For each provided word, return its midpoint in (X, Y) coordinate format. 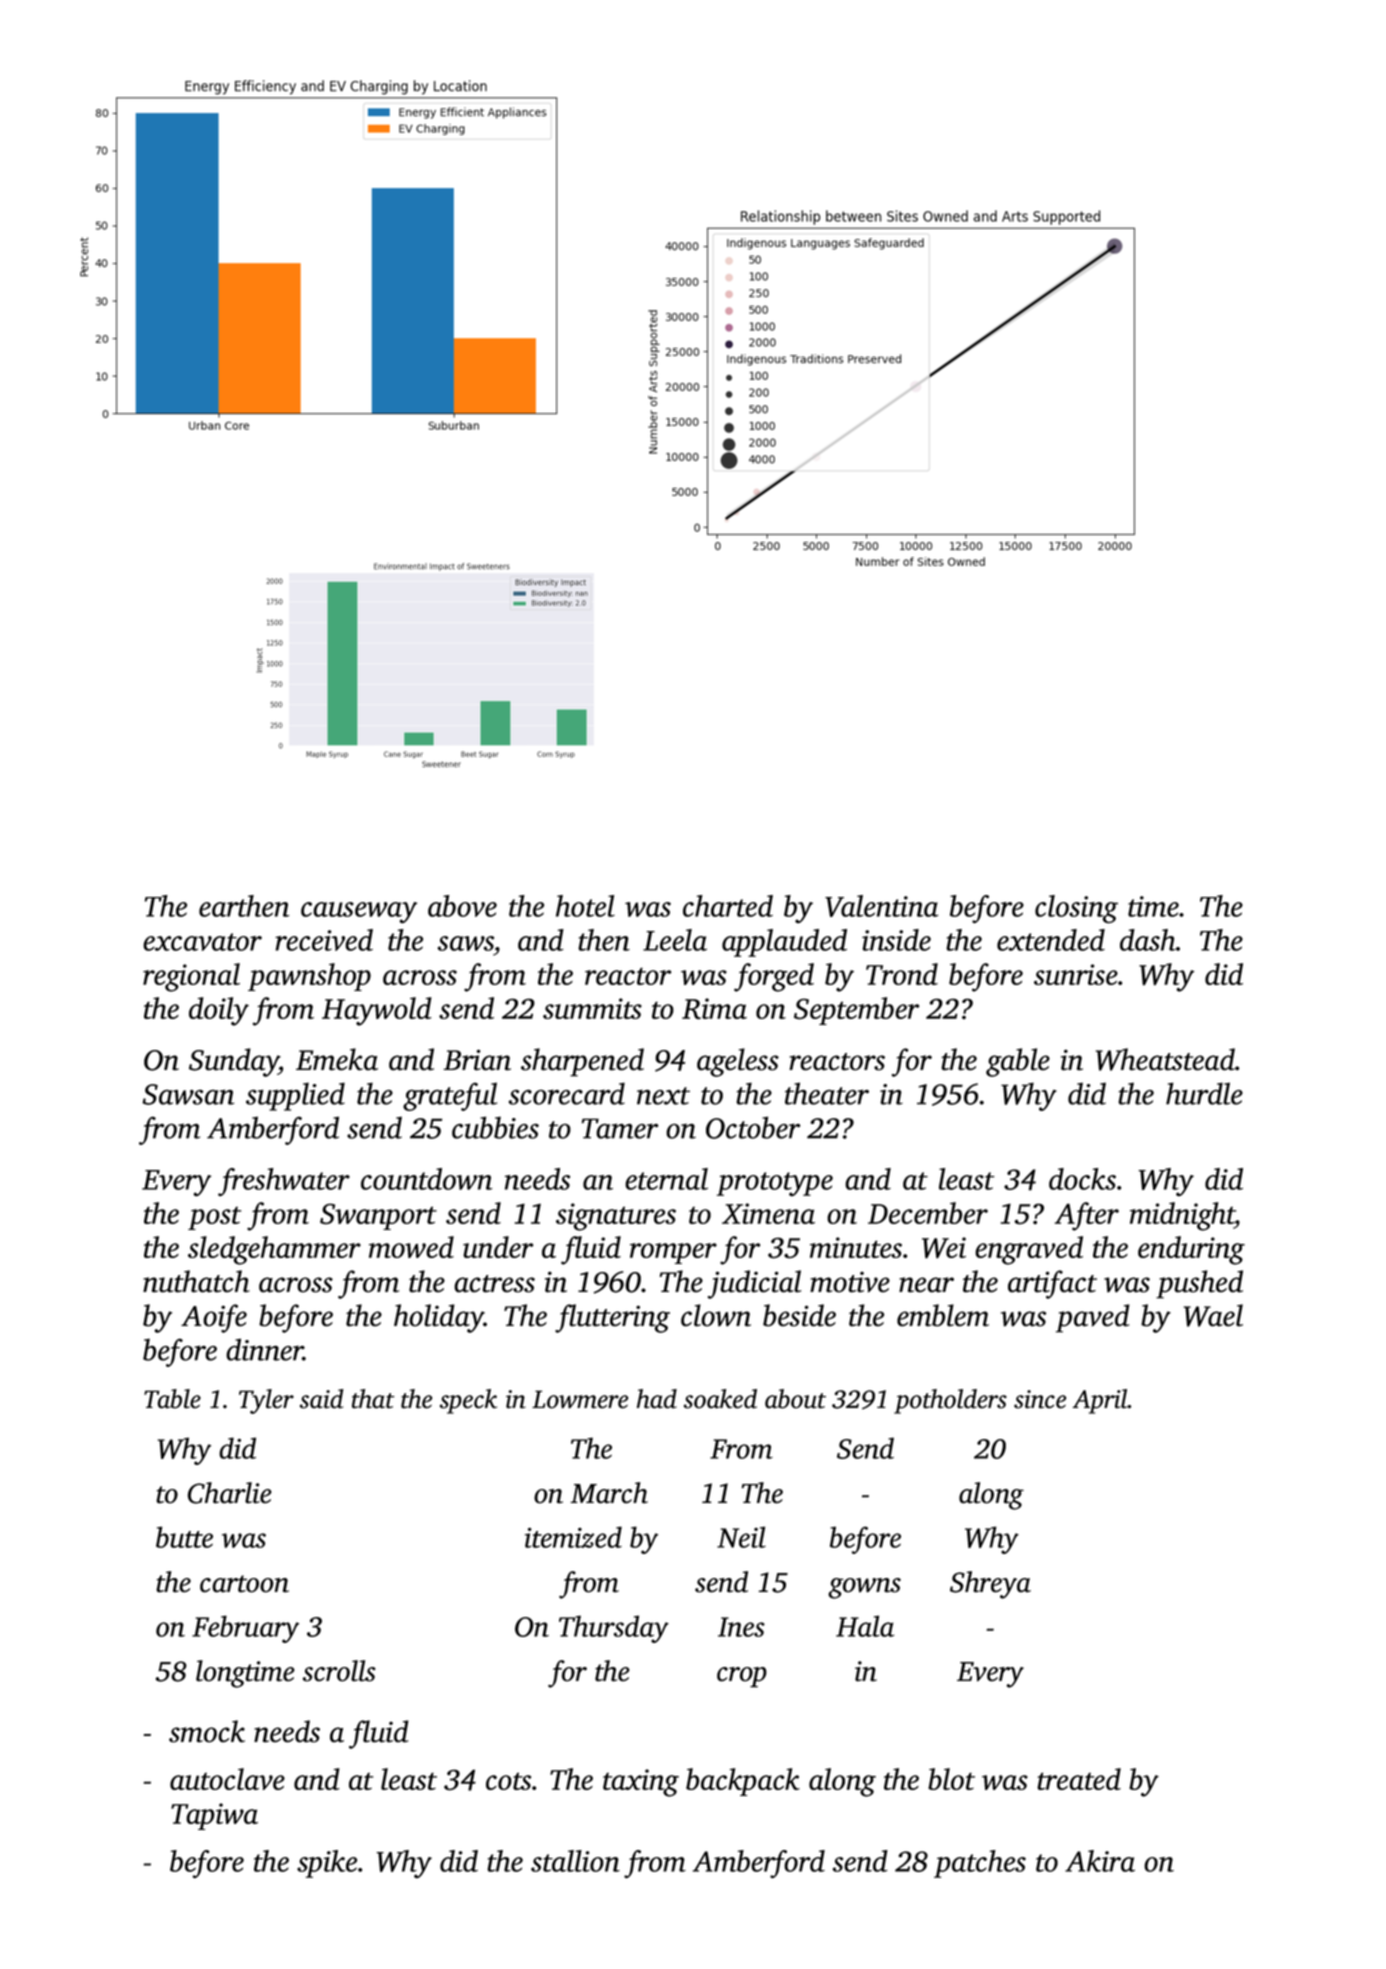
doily (219, 1011)
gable (1018, 1062)
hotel (585, 906)
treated (1079, 1779)
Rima (714, 1008)
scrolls (339, 1671)
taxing (641, 1783)
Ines (741, 1627)
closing (1076, 909)
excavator (202, 942)
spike (327, 1864)
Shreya (990, 1585)
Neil (741, 1537)
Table (172, 1399)
